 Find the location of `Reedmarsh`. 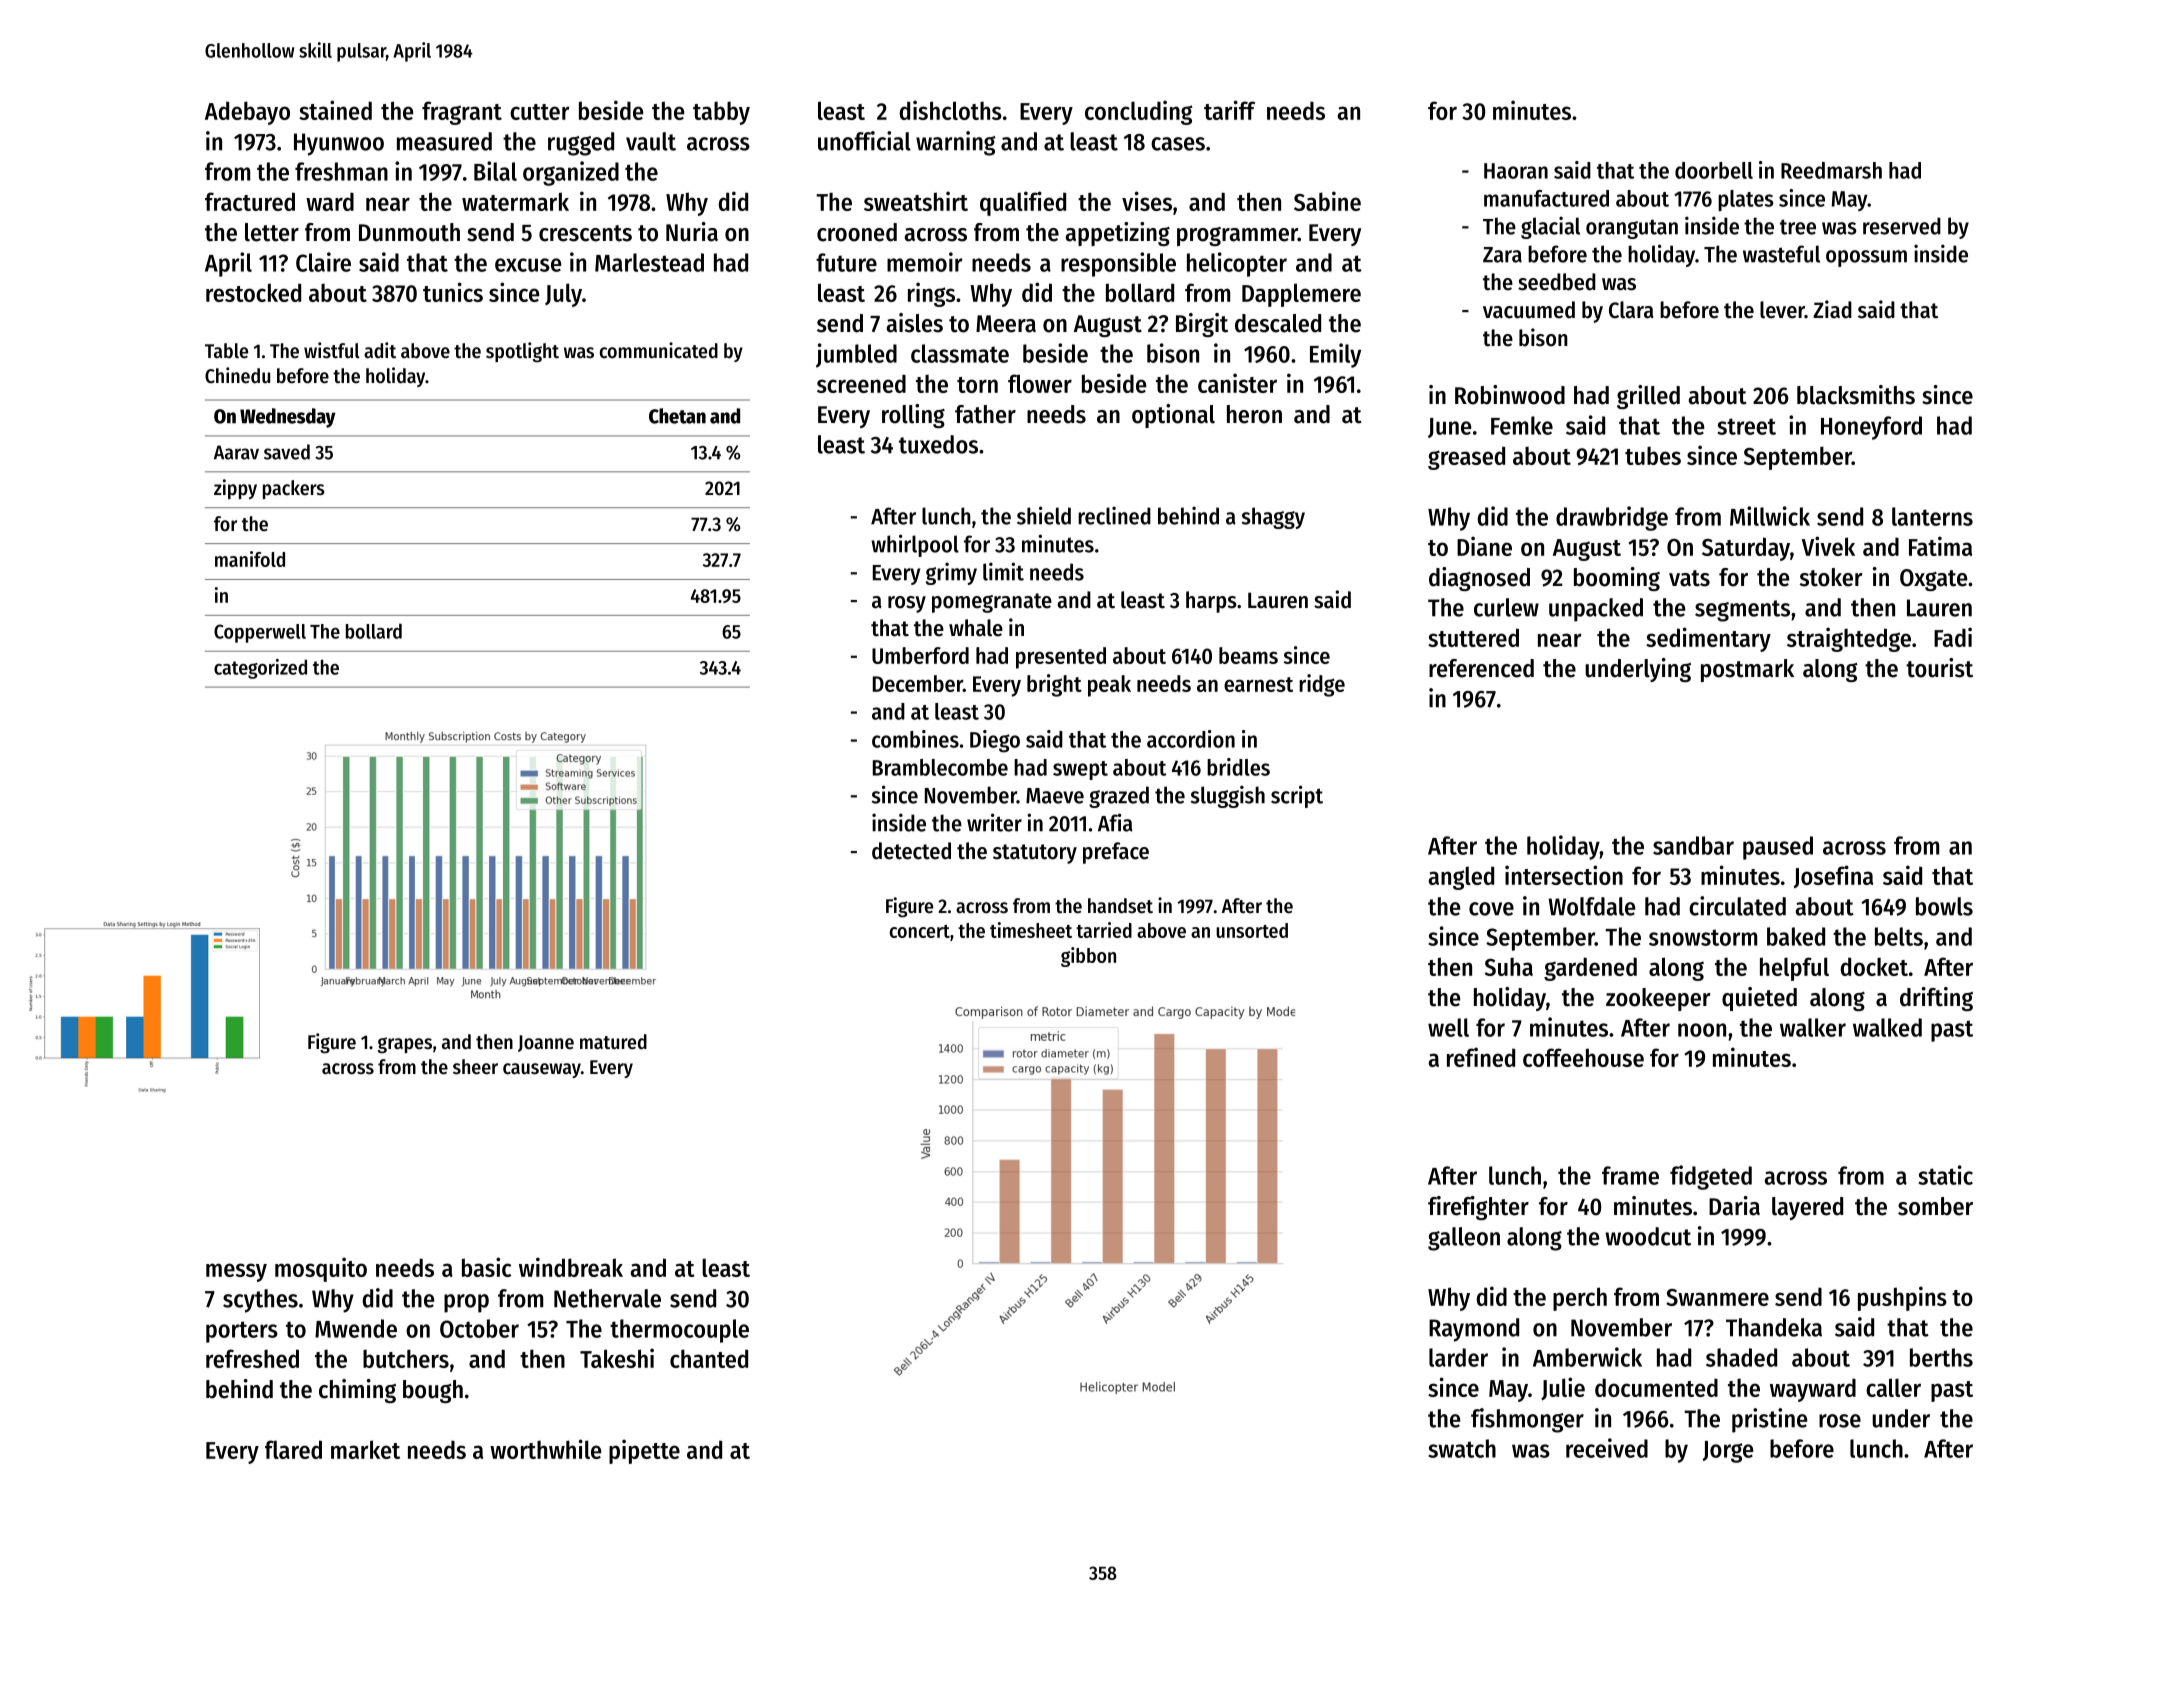

Reedmarsh is located at coordinates (1831, 170).
